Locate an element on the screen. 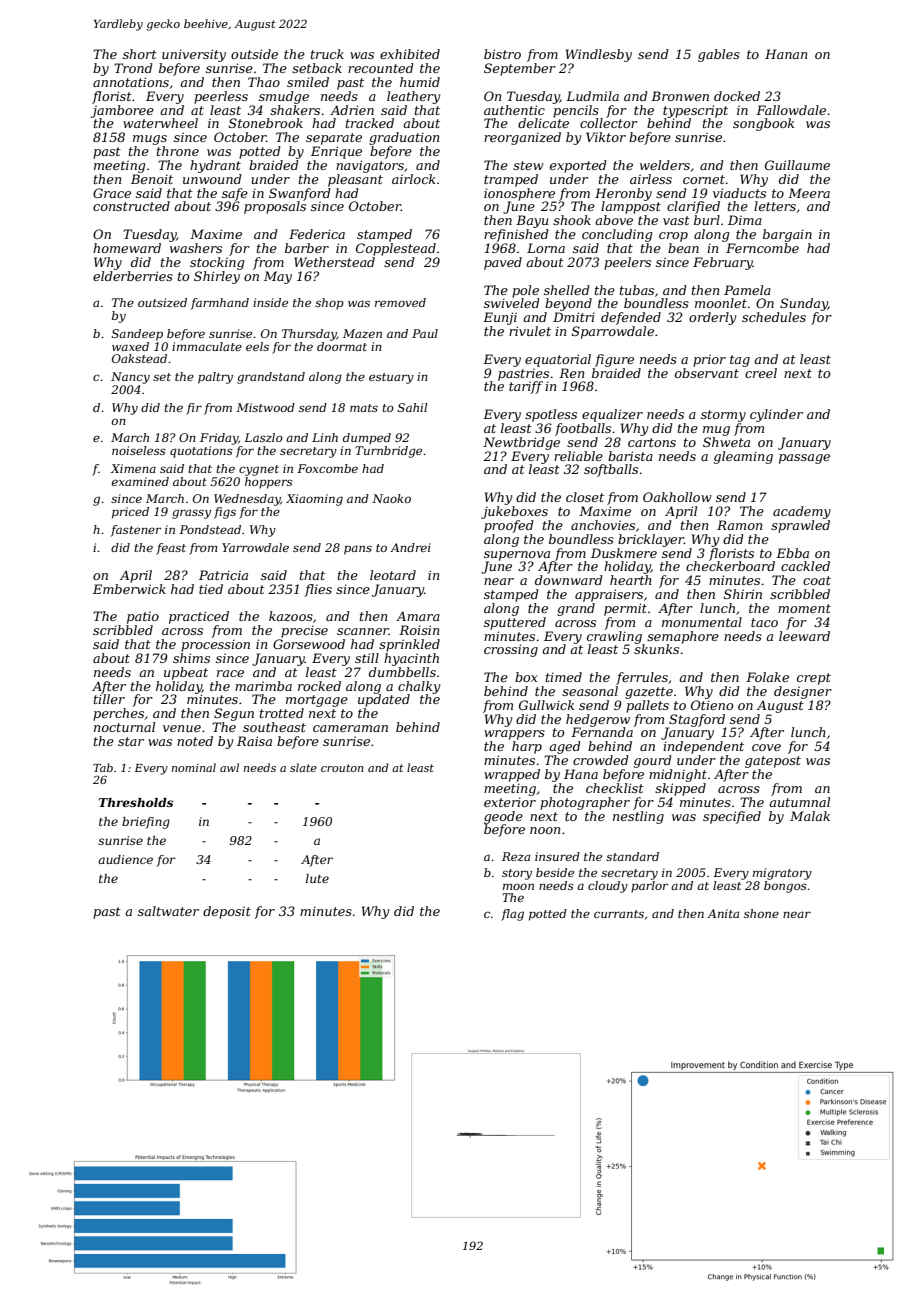  bricklayer is located at coordinates (651, 540).
